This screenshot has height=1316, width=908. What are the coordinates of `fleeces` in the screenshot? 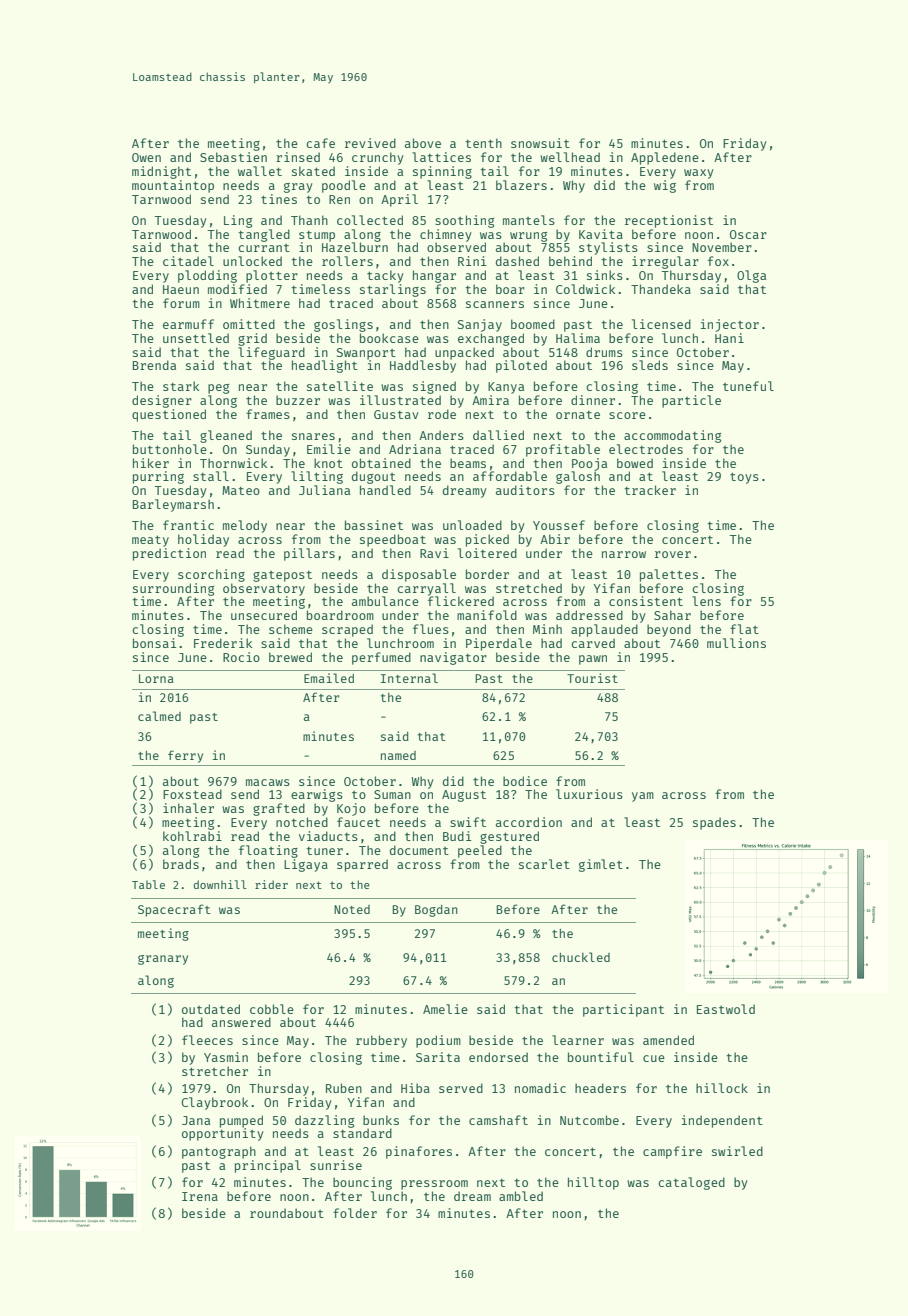 It's located at (207, 1040).
